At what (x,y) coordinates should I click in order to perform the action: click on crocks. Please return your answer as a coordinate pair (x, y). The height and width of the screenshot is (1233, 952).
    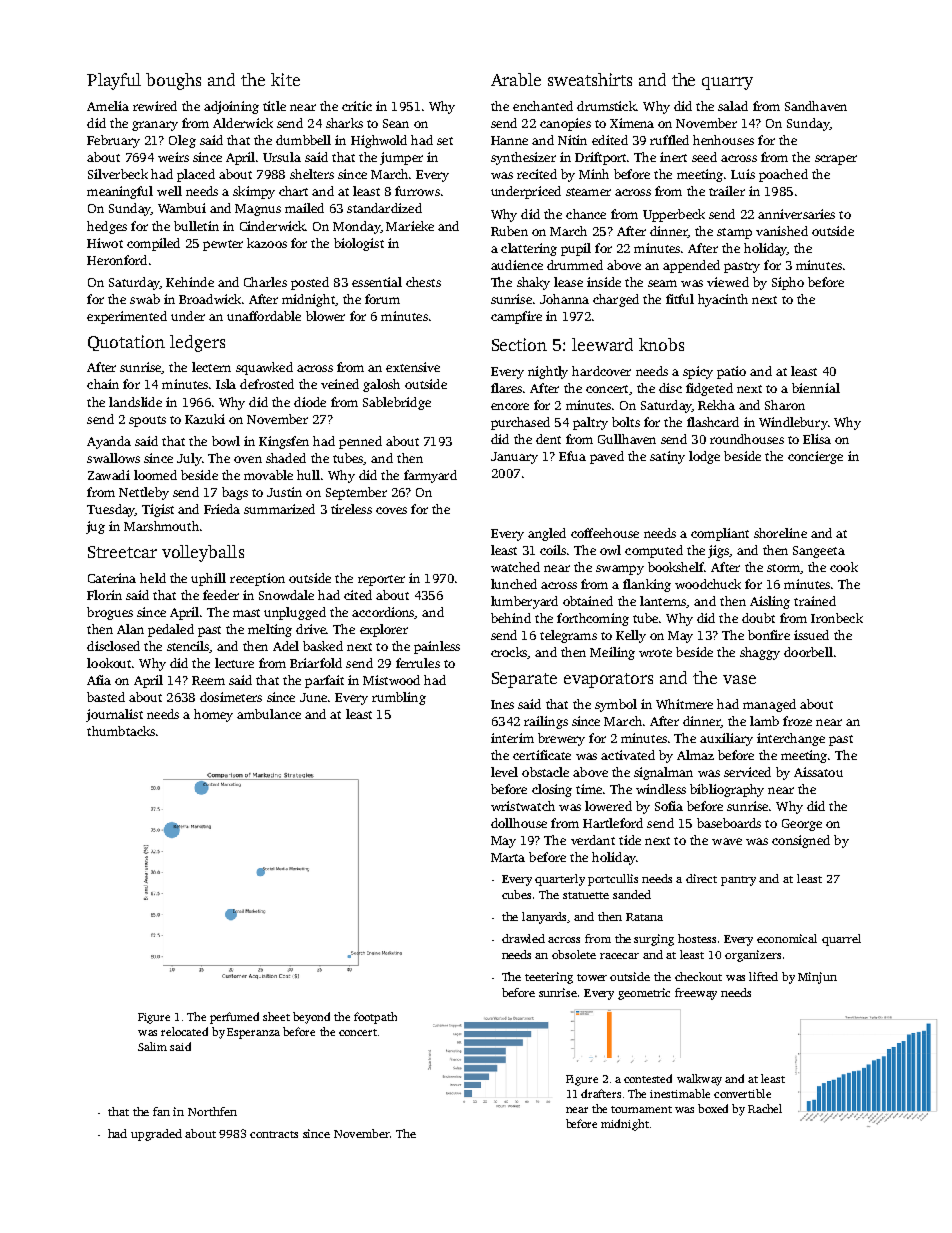
    Looking at the image, I should click on (509, 653).
